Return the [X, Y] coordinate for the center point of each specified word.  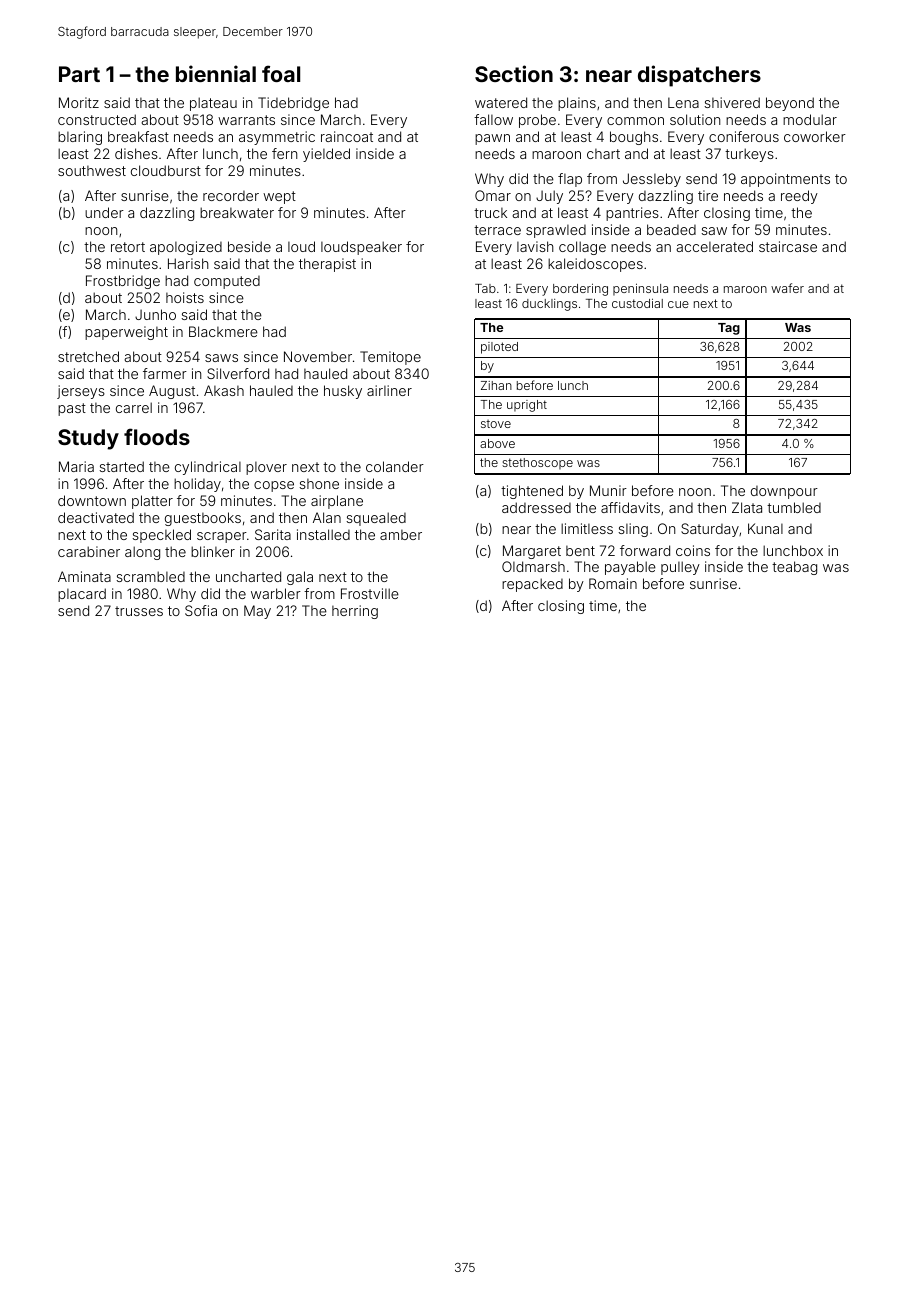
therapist [327, 265]
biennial [216, 73]
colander [395, 466]
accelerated [714, 246]
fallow [493, 119]
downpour [784, 492]
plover [266, 468]
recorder [231, 196]
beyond [790, 104]
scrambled [150, 576]
